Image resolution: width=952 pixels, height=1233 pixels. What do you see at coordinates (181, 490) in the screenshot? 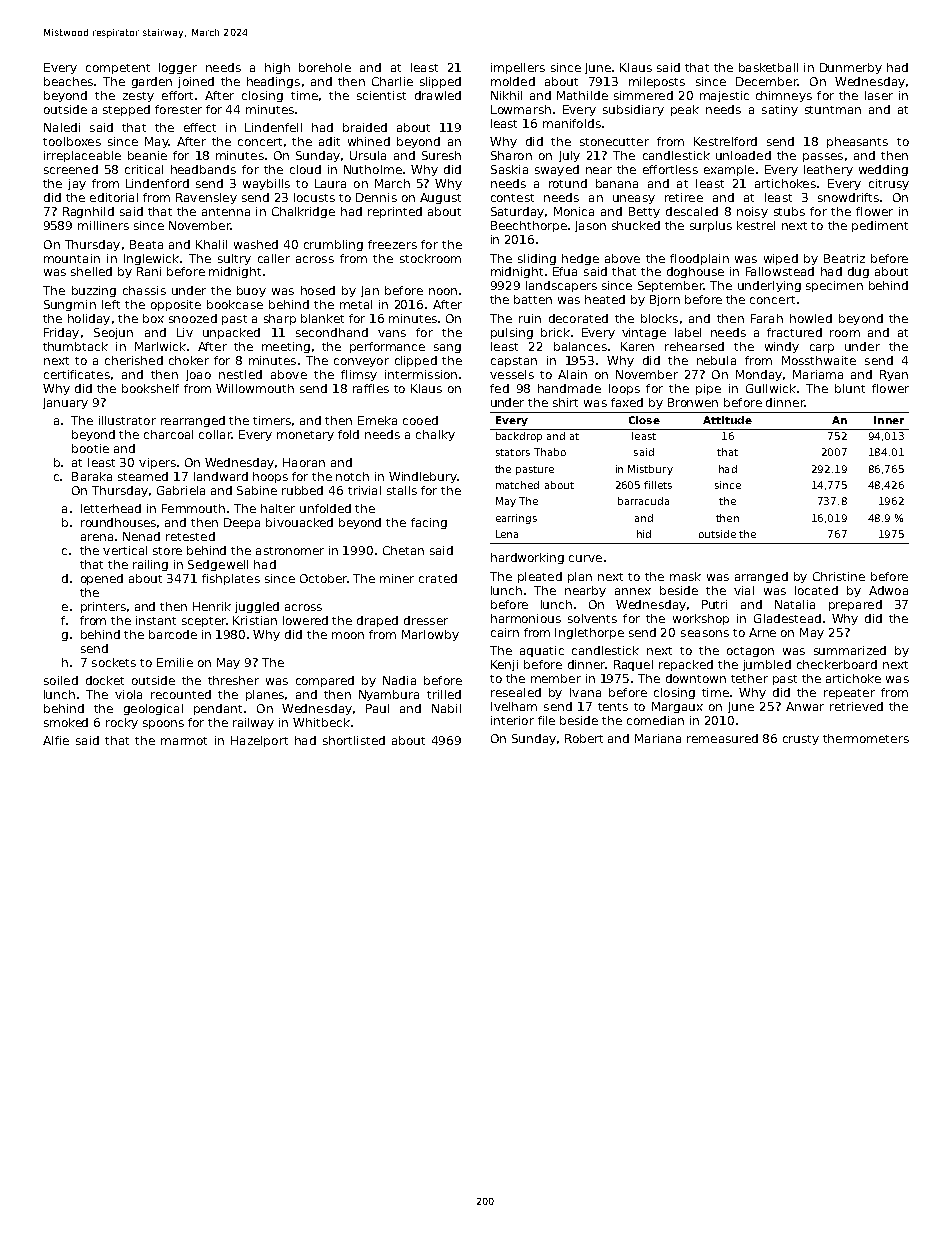
I see `Gabriela` at bounding box center [181, 490].
